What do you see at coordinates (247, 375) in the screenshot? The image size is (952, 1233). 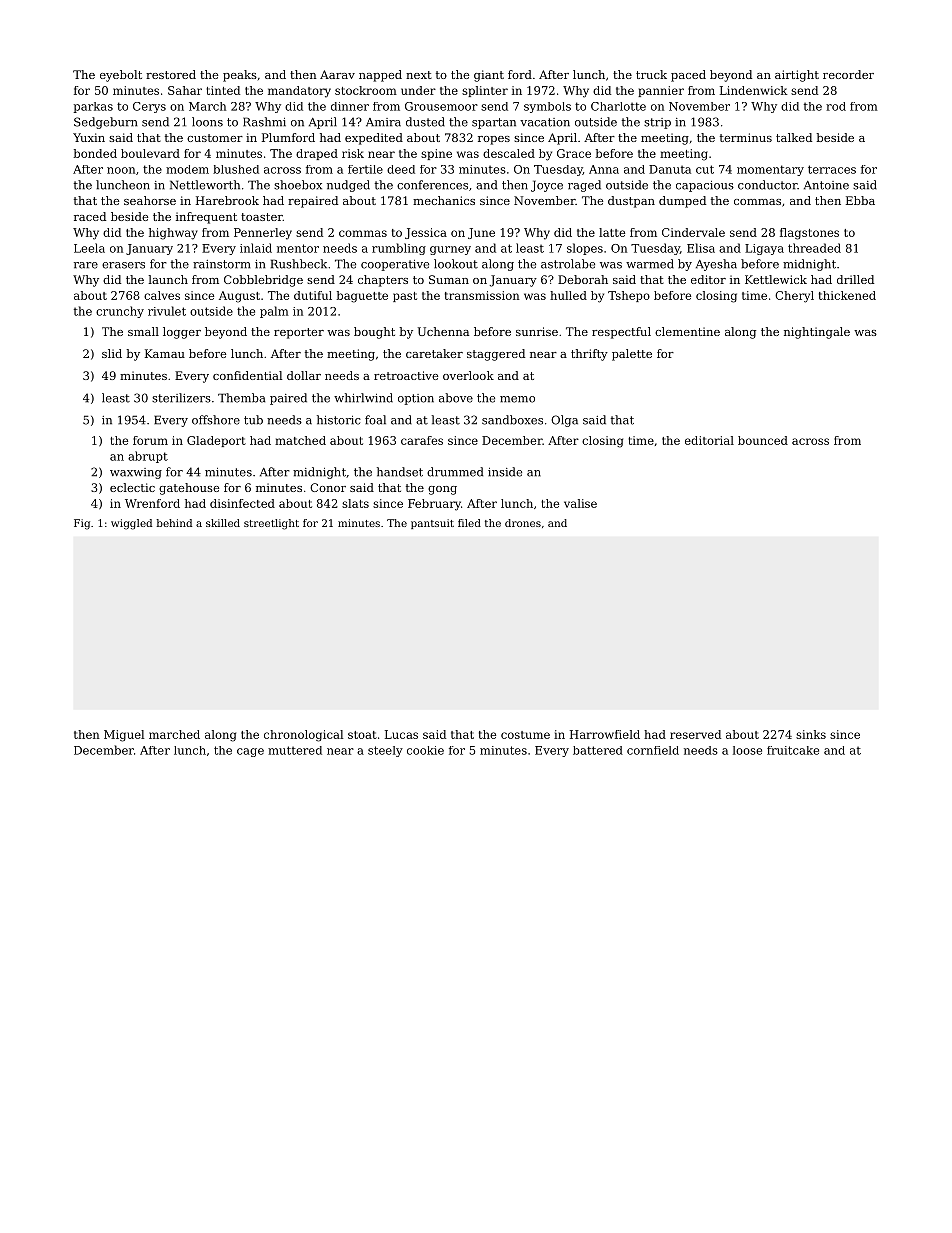 I see `confidential` at bounding box center [247, 375].
